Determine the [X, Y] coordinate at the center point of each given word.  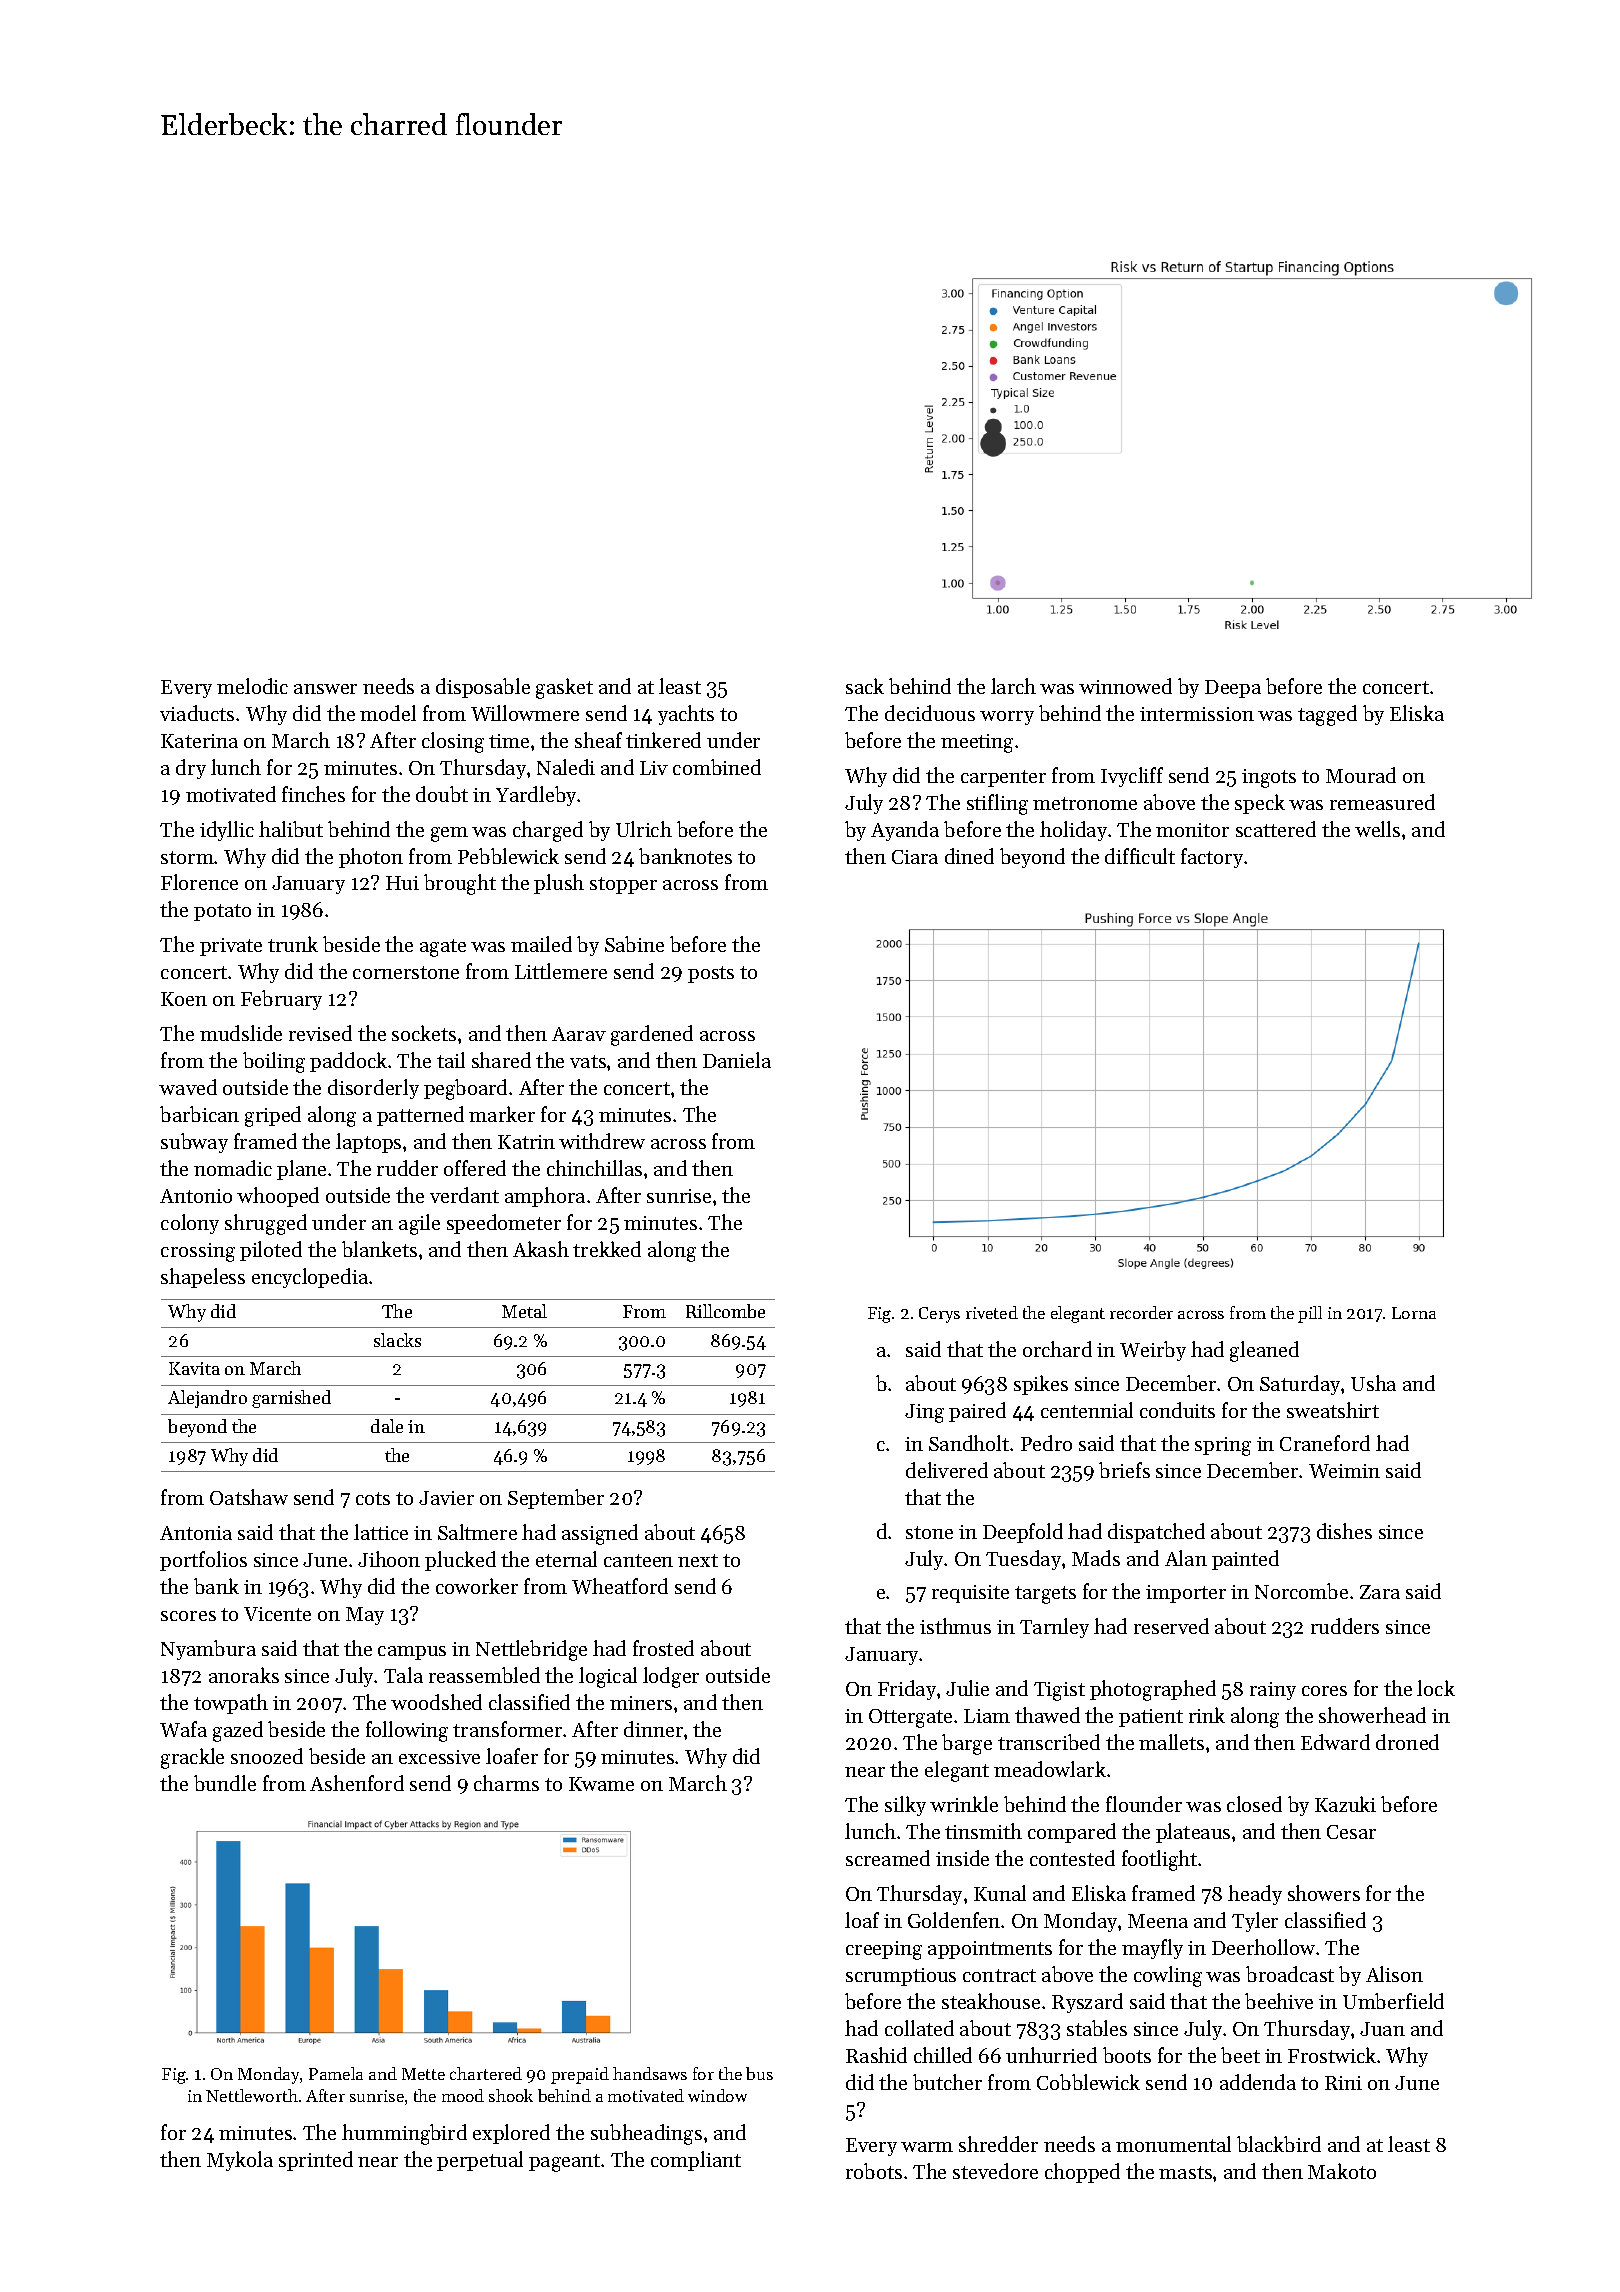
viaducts [197, 713]
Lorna [1414, 1313]
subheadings [646, 2134]
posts [711, 974]
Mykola [240, 2161]
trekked [607, 1249]
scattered [1276, 829]
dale [387, 1426]
